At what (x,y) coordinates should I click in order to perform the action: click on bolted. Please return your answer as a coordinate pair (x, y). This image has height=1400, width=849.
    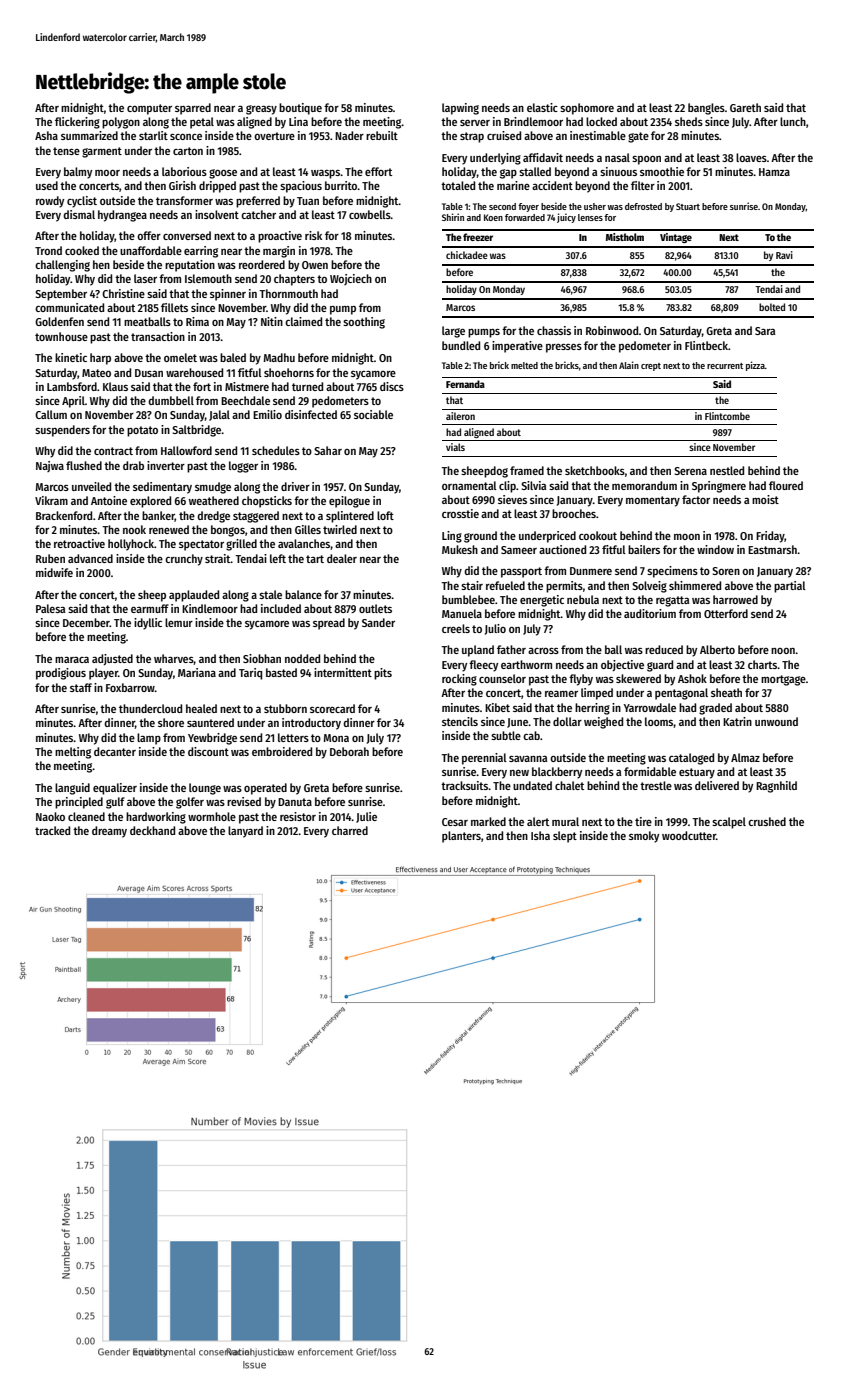
    Looking at the image, I should click on (772, 307).
